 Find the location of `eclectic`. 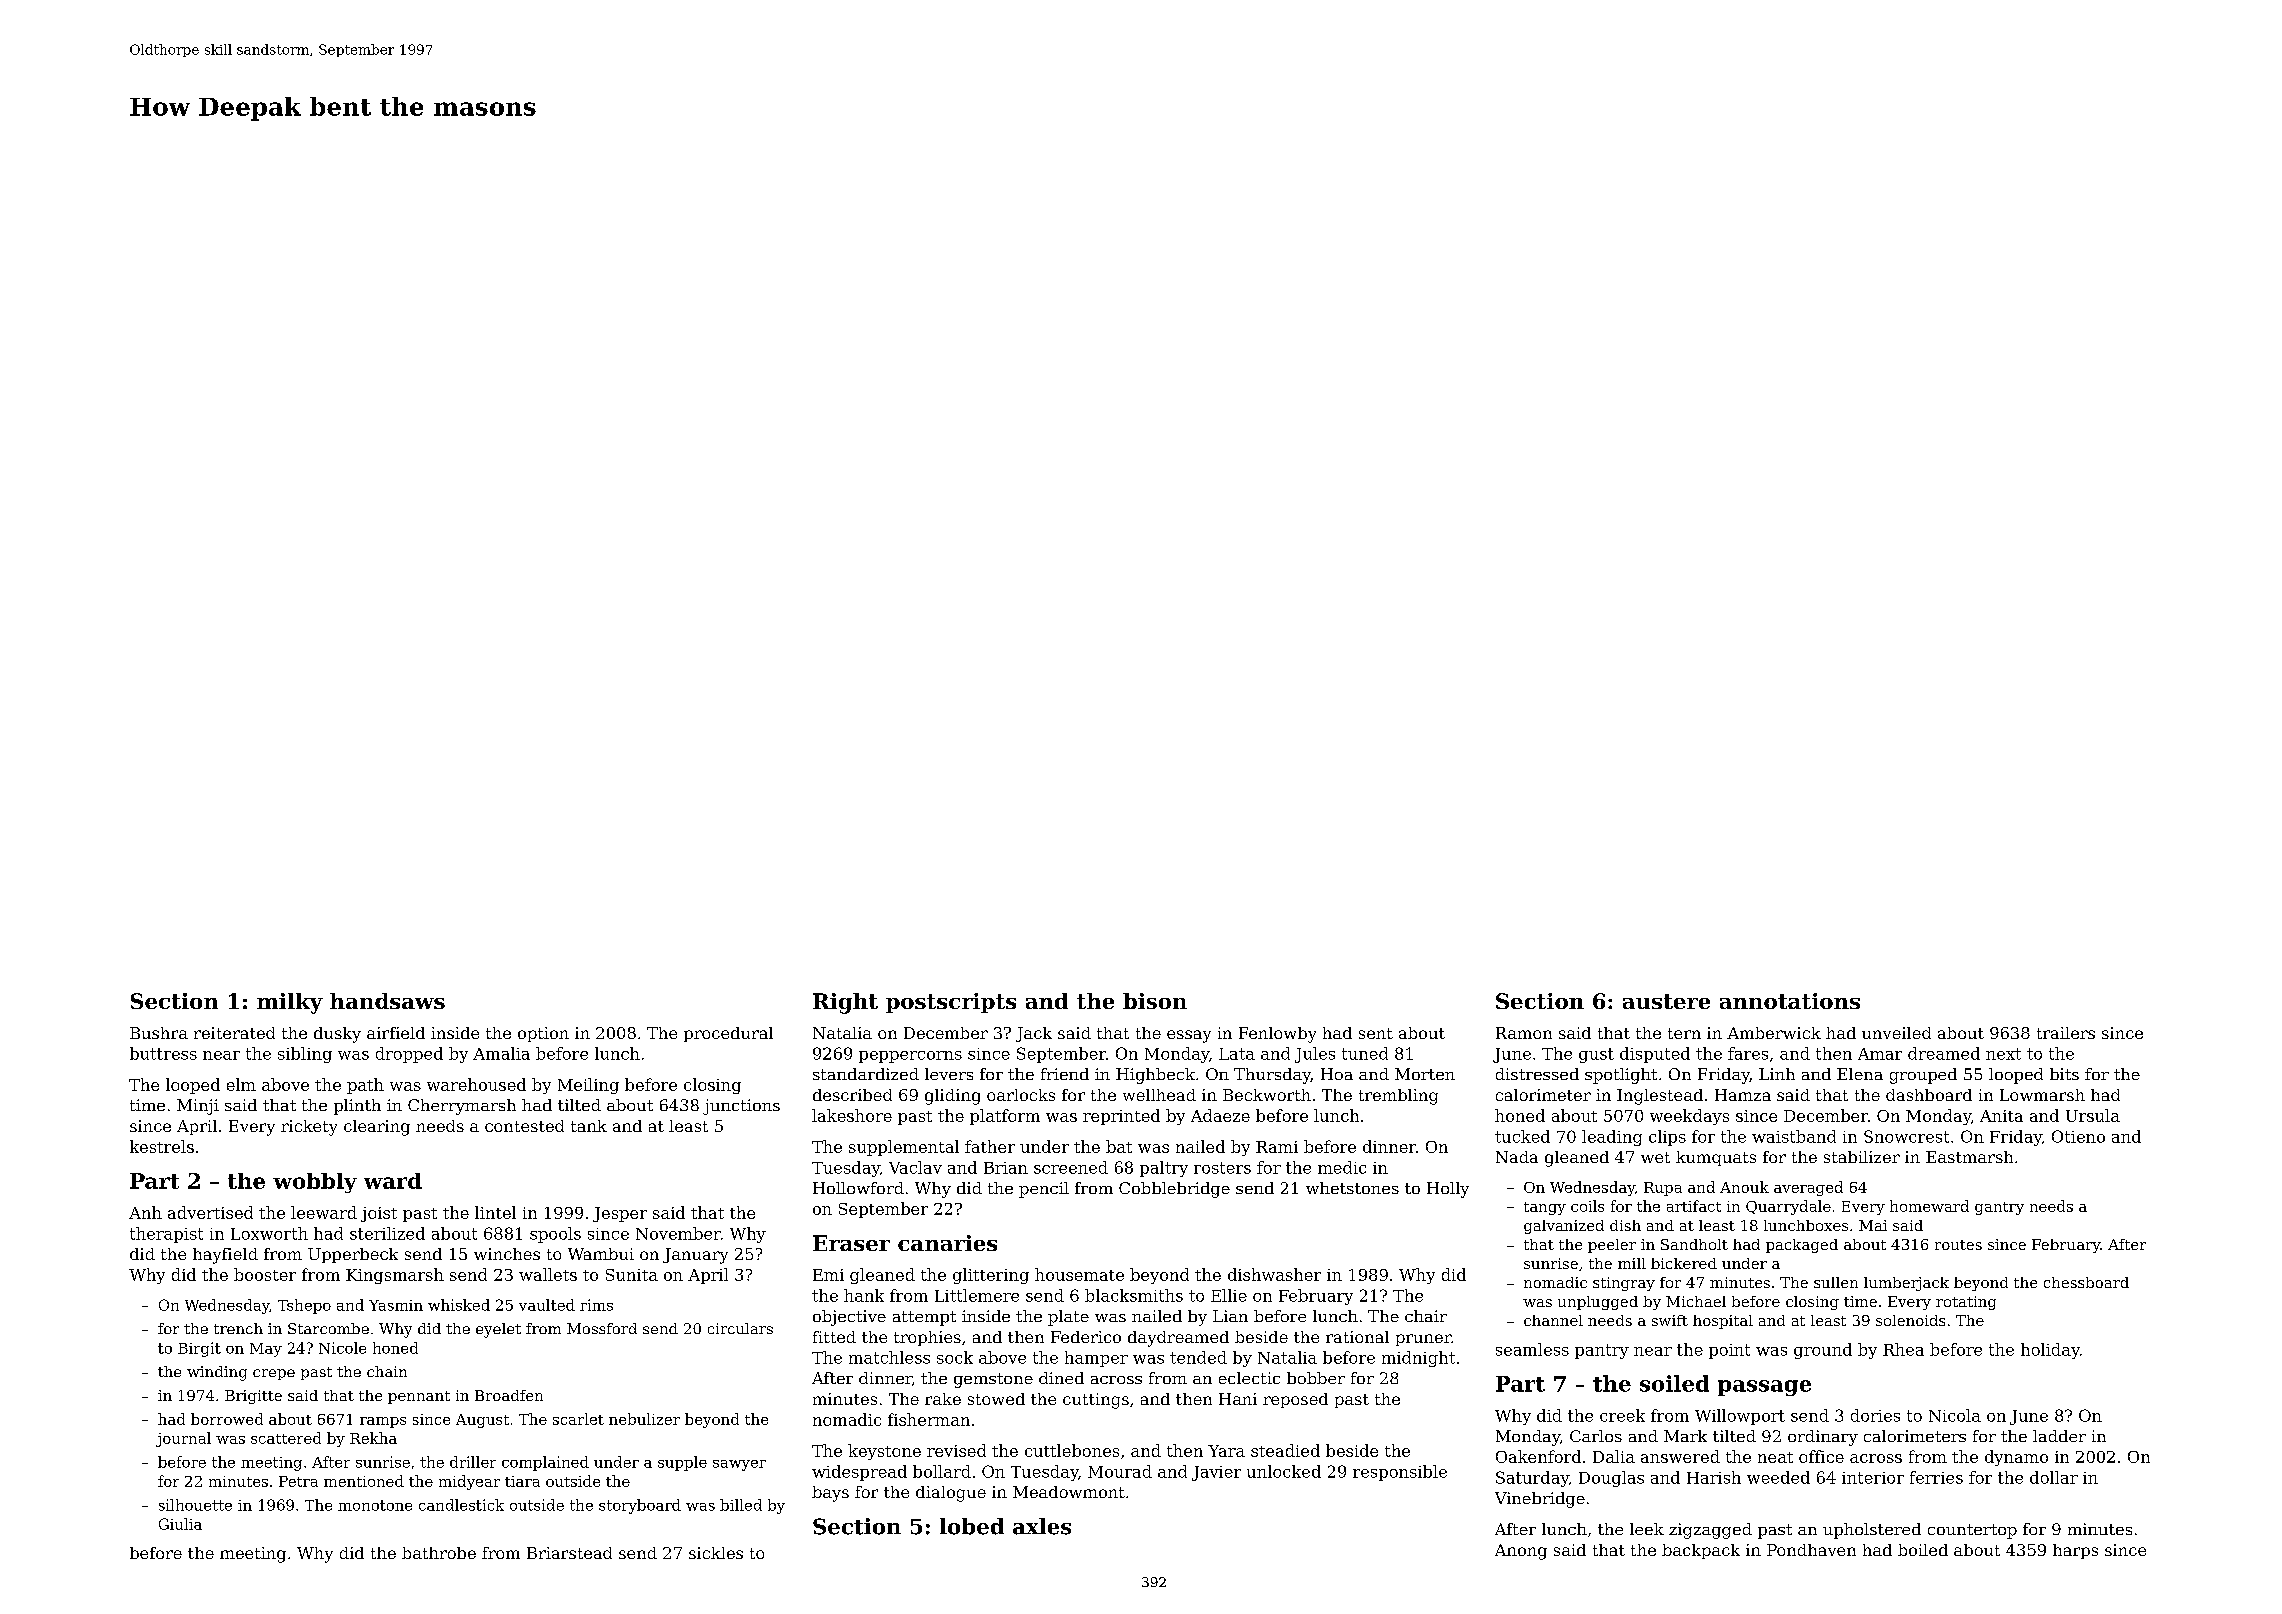

eclectic is located at coordinates (1249, 1378).
